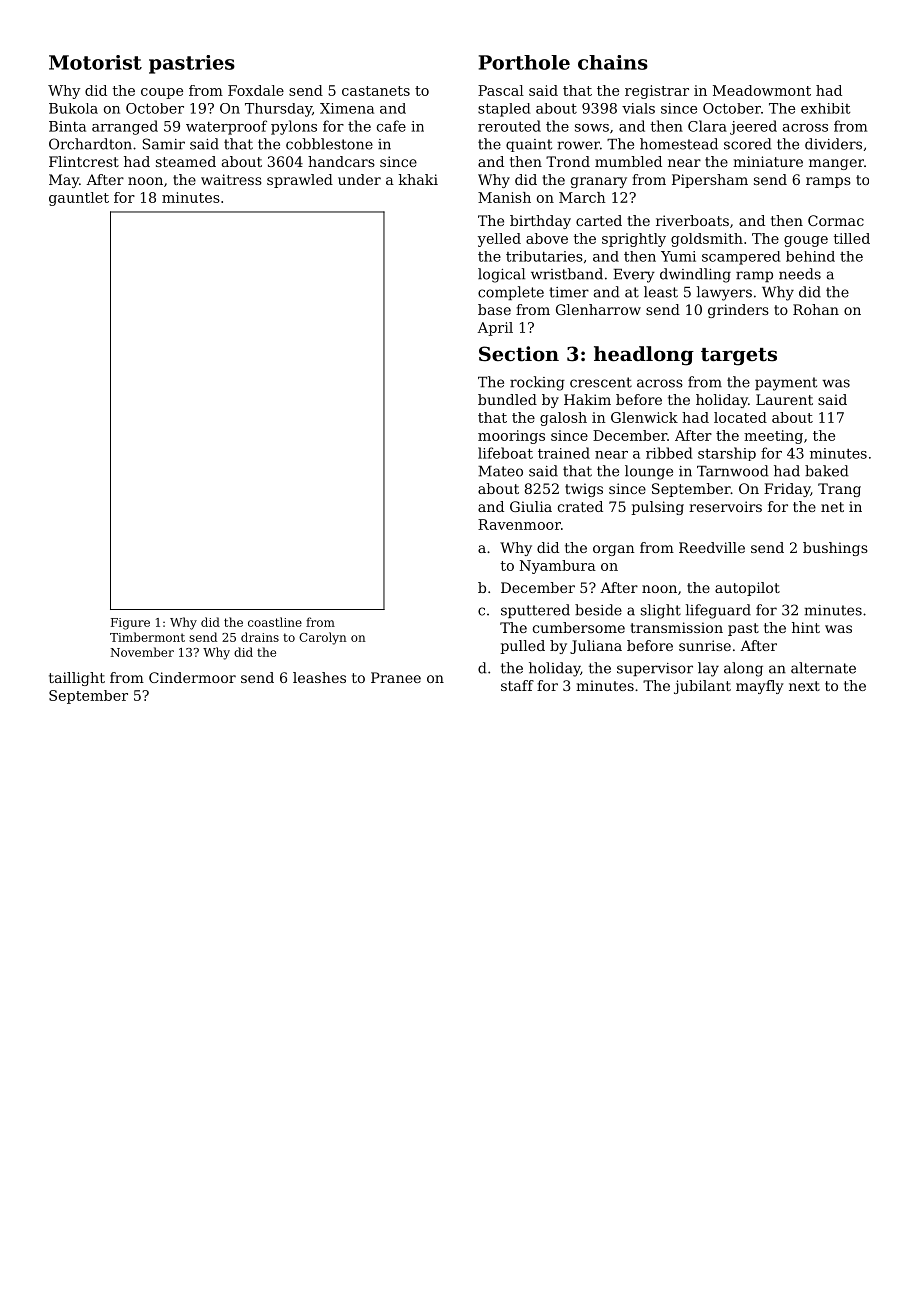  I want to click on chains, so click(613, 62).
